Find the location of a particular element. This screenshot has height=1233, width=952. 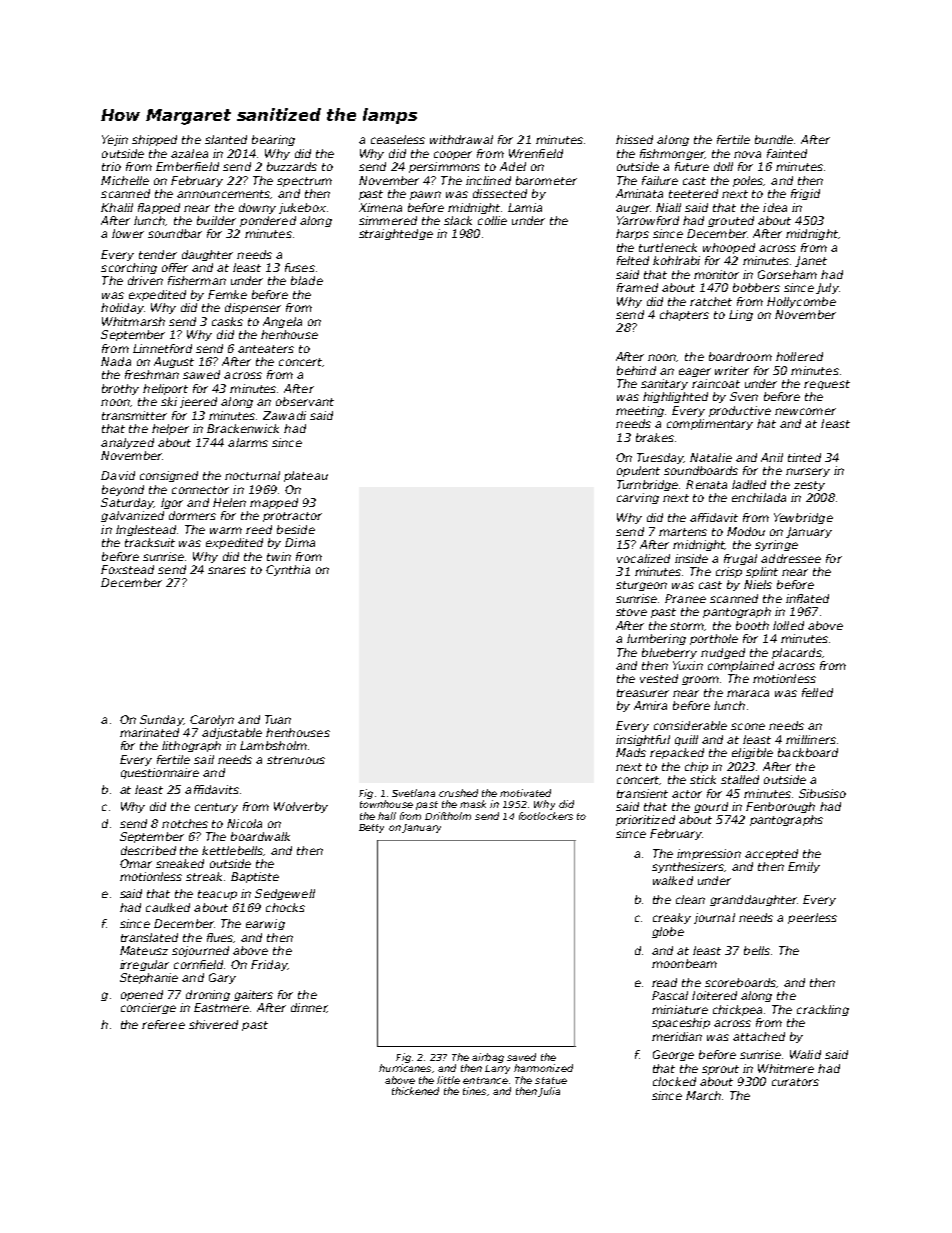

loitered is located at coordinates (714, 995).
